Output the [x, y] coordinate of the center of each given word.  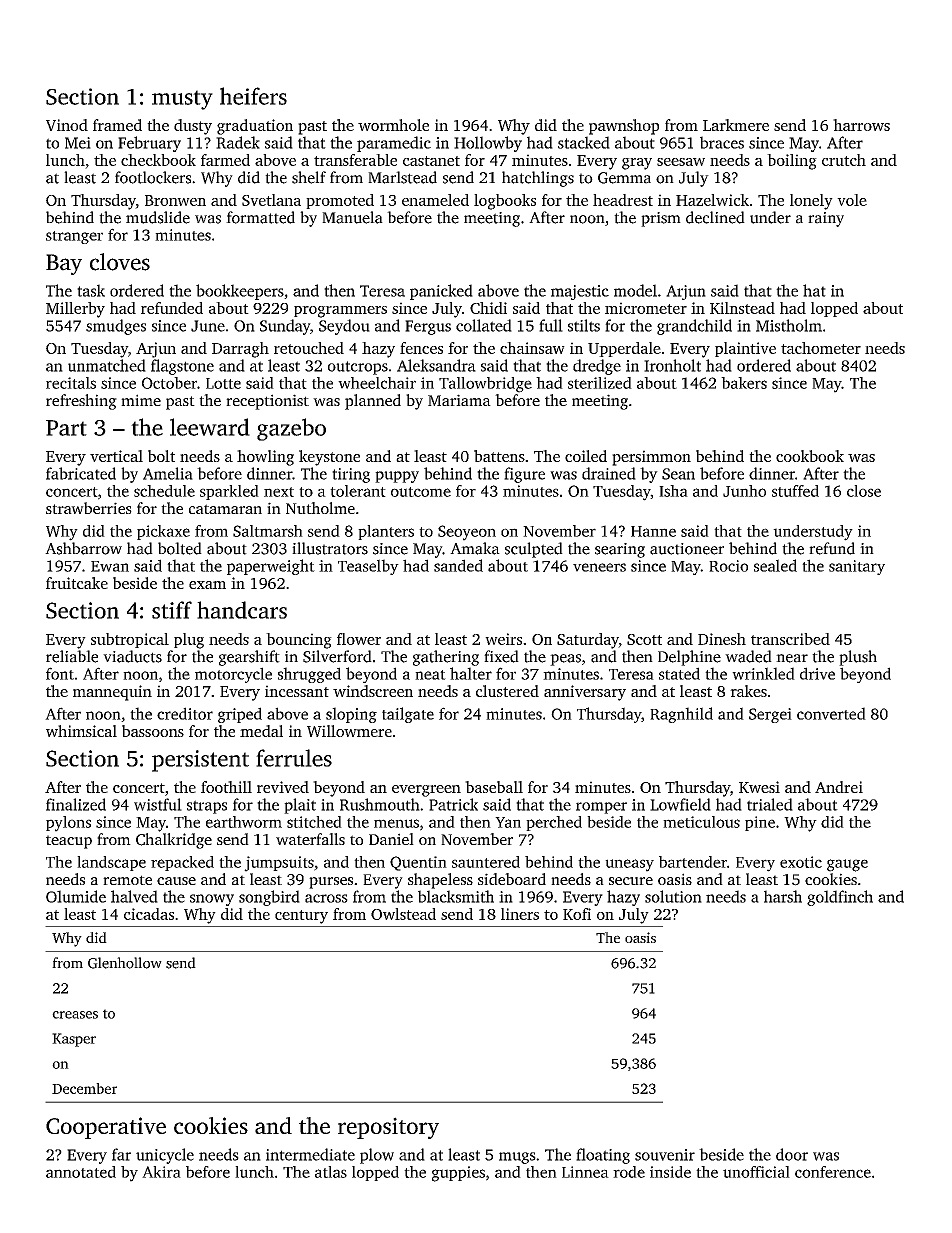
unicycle [165, 1156]
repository [388, 1128]
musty [182, 100]
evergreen [426, 791]
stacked [584, 142]
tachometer [821, 348]
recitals [71, 383]
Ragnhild [681, 715]
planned [373, 402]
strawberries [89, 508]
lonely [811, 202]
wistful [158, 804]
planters [386, 532]
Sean [678, 474]
